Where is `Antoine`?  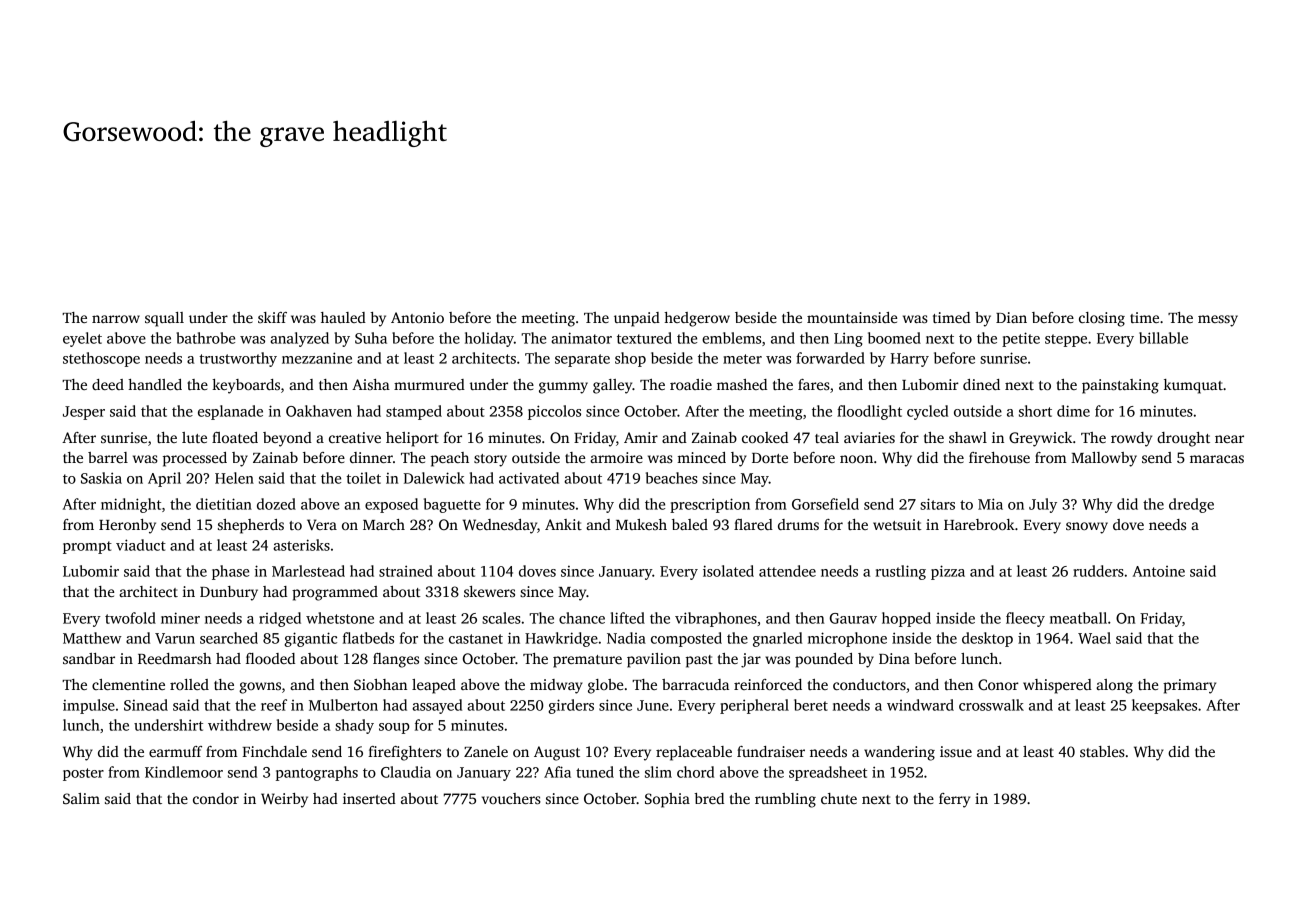
Antoine is located at coordinates (1159, 571).
